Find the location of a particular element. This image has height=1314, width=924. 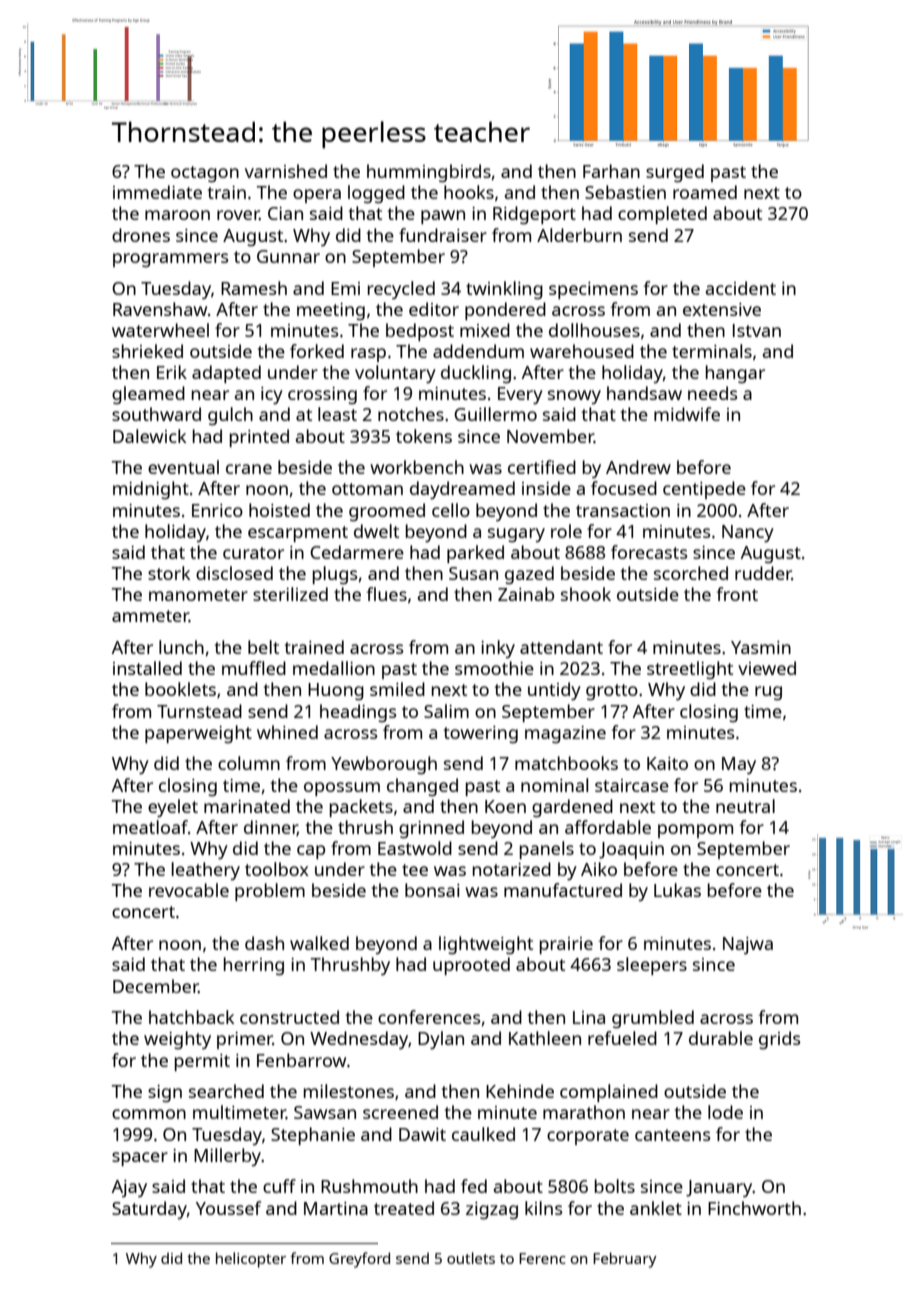

recycled is located at coordinates (401, 290).
